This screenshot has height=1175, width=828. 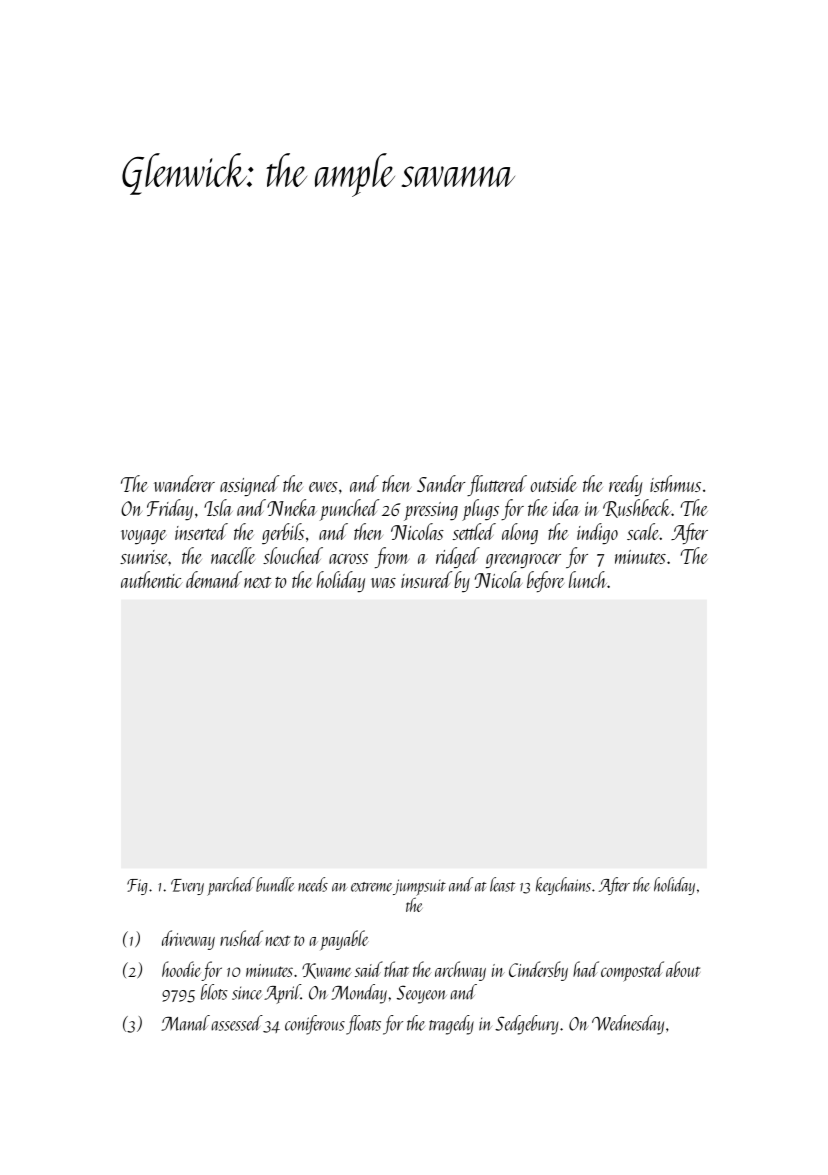 I want to click on assigned, so click(x=250, y=485).
